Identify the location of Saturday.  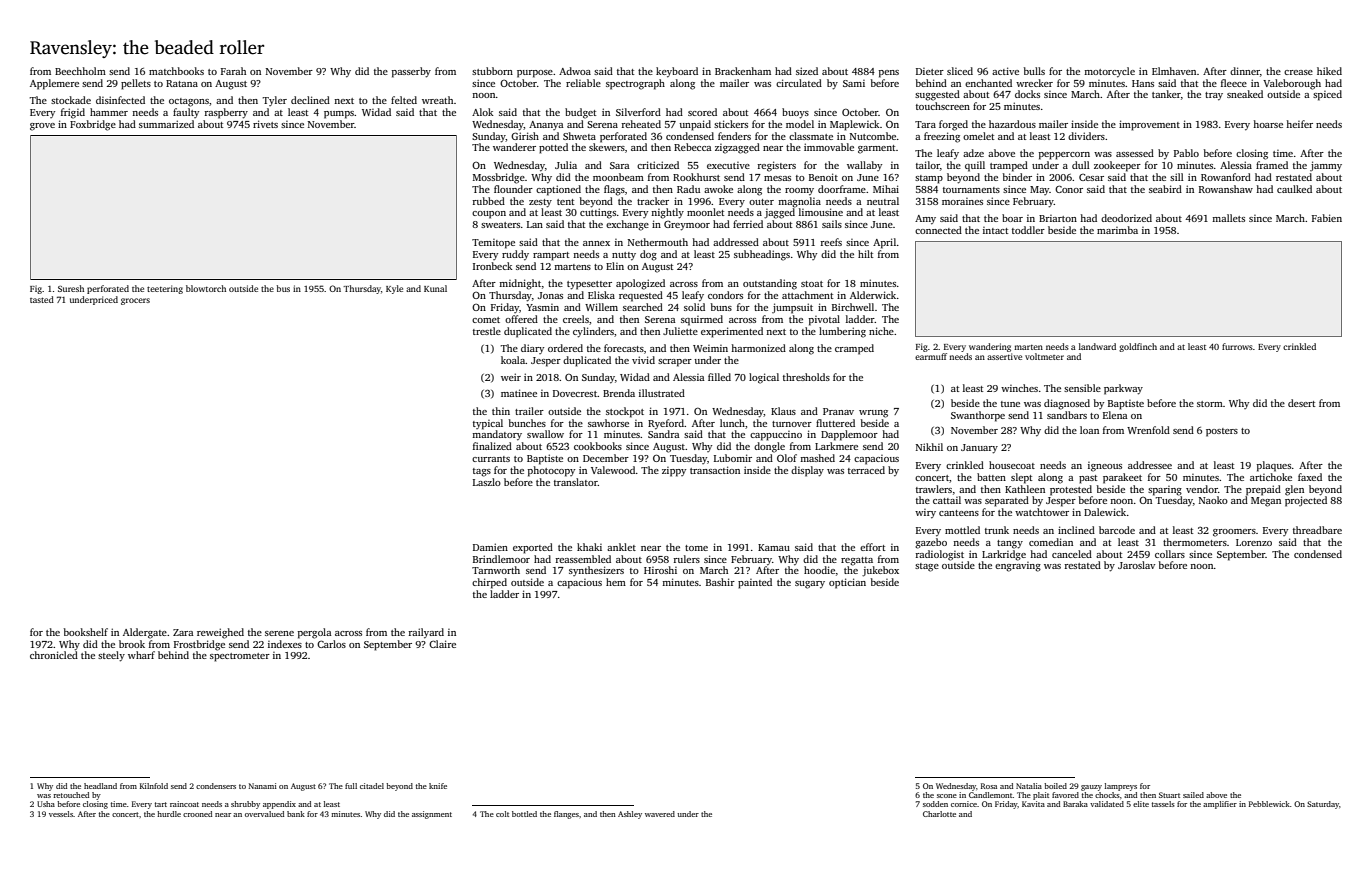
(1323, 805).
